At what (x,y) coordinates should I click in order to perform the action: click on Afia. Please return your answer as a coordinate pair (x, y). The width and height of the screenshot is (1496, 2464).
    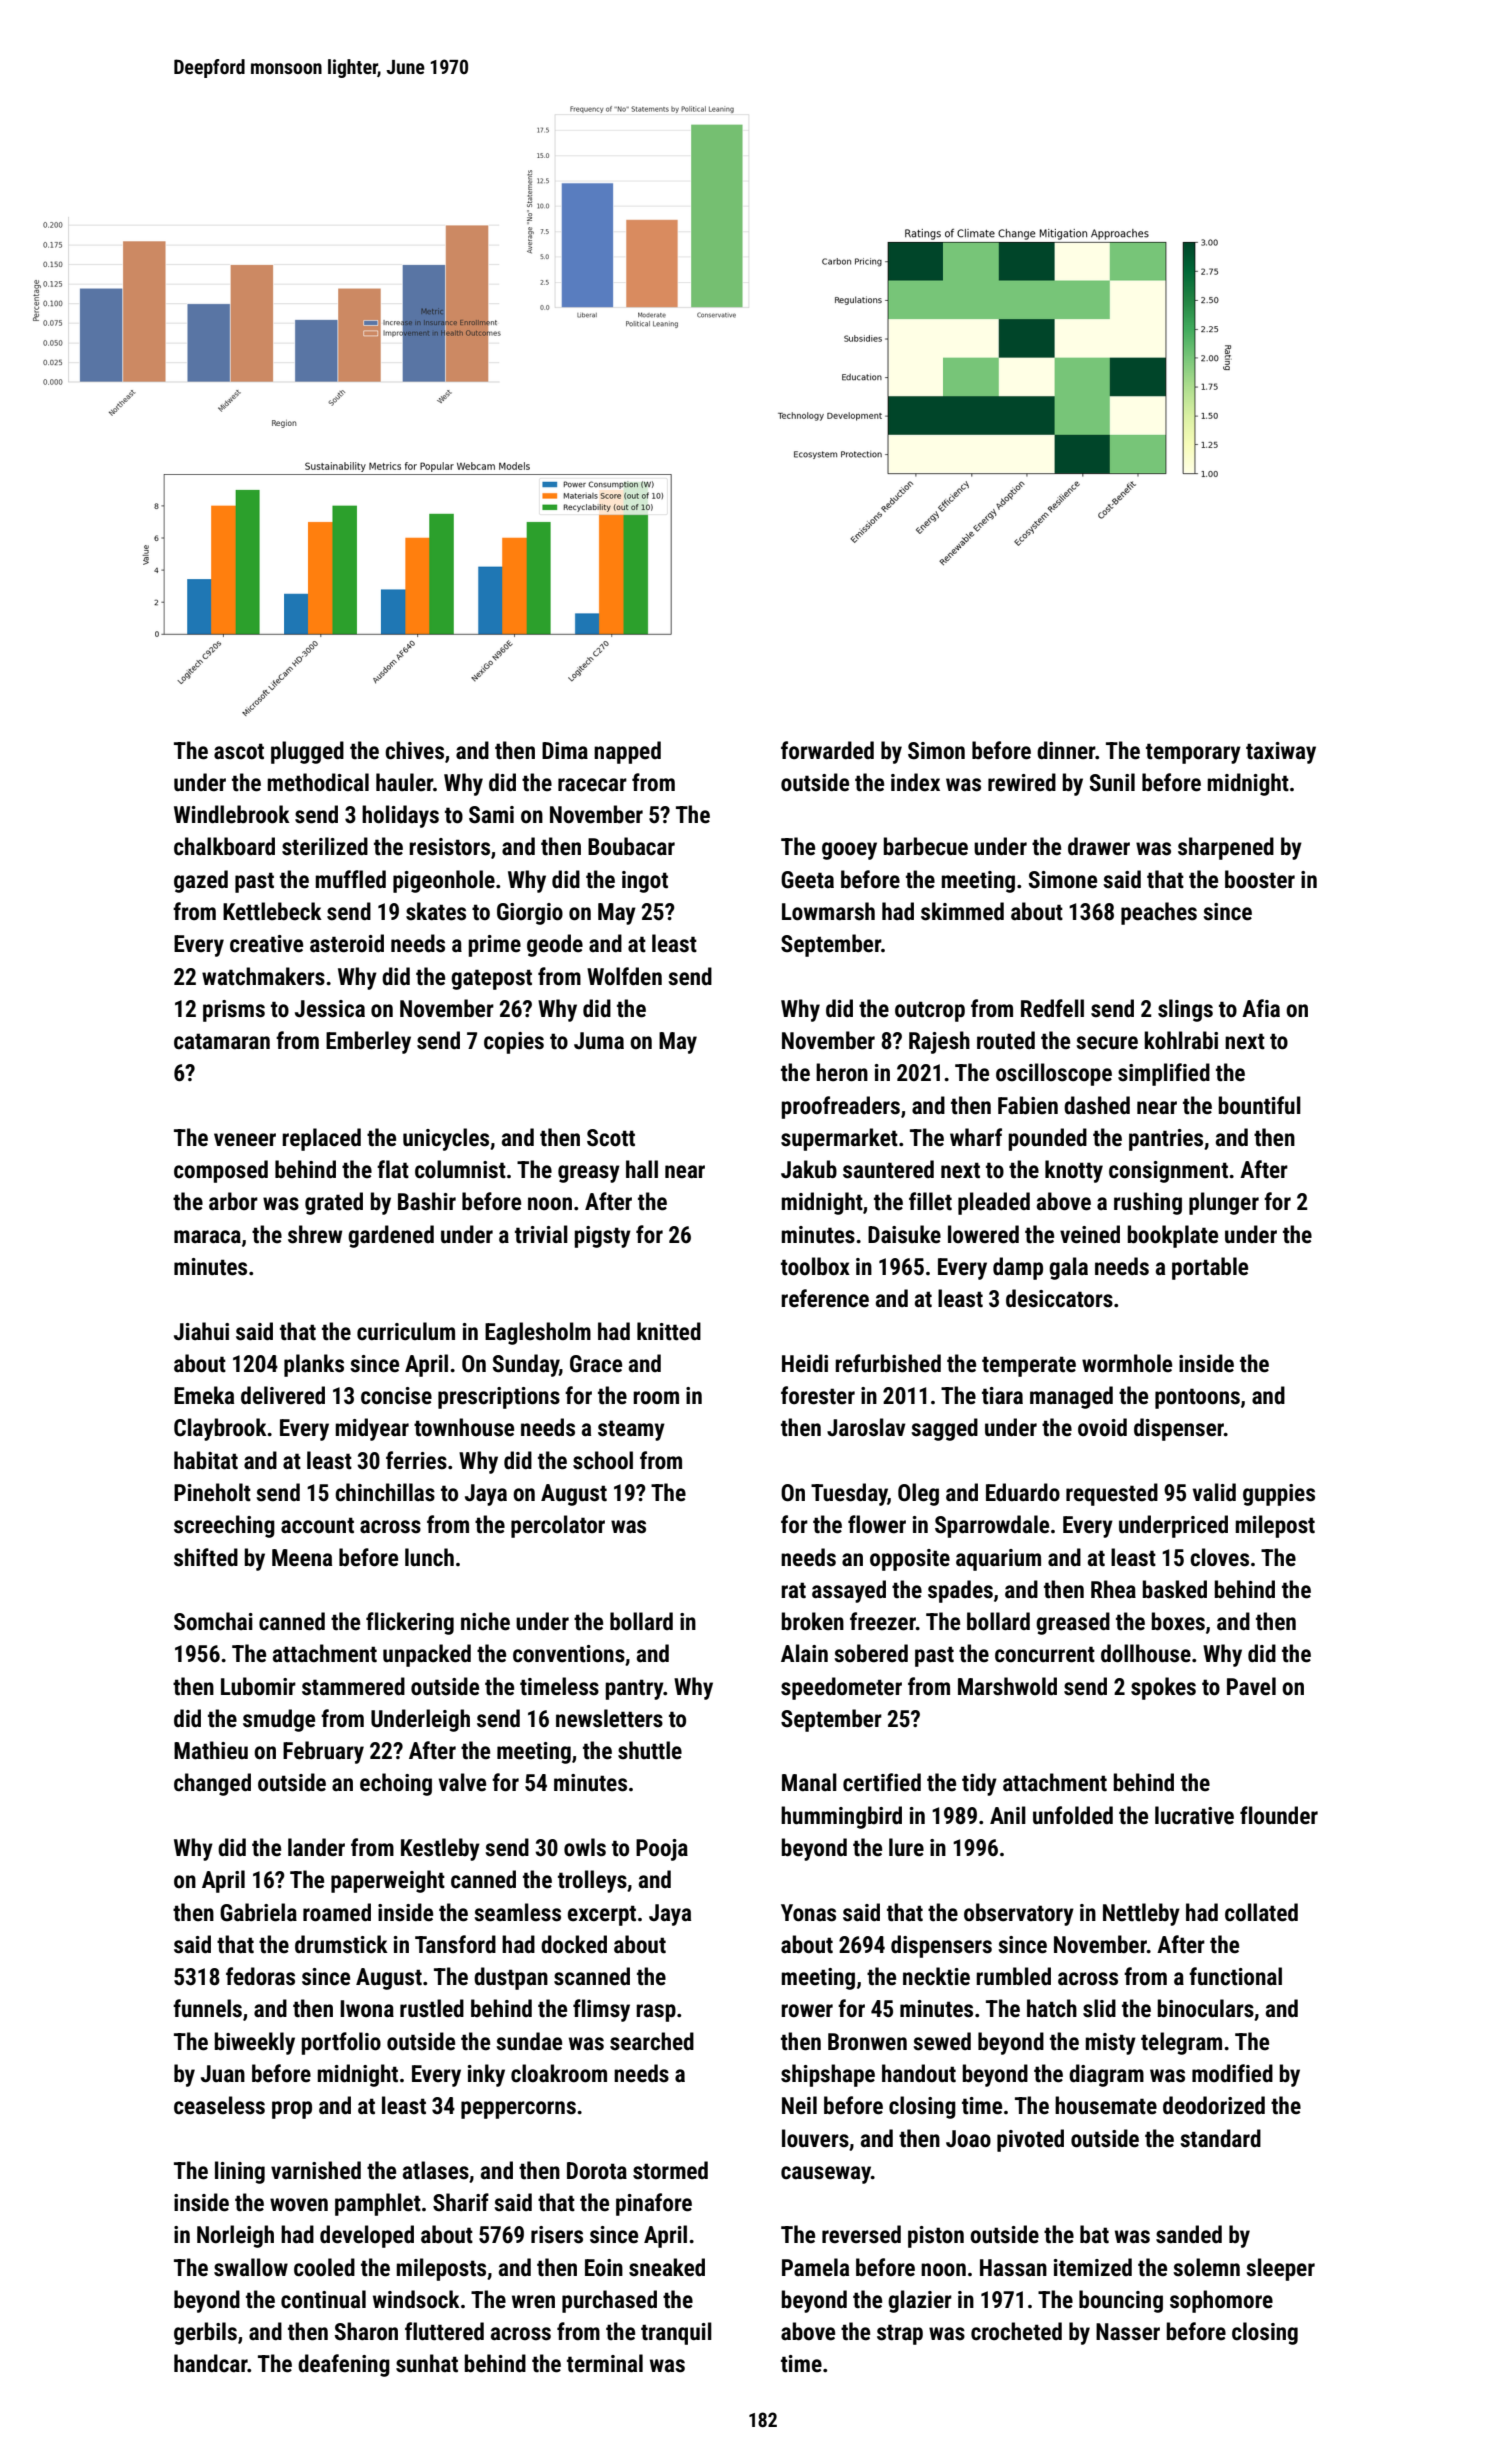
    Looking at the image, I should click on (1261, 1008).
